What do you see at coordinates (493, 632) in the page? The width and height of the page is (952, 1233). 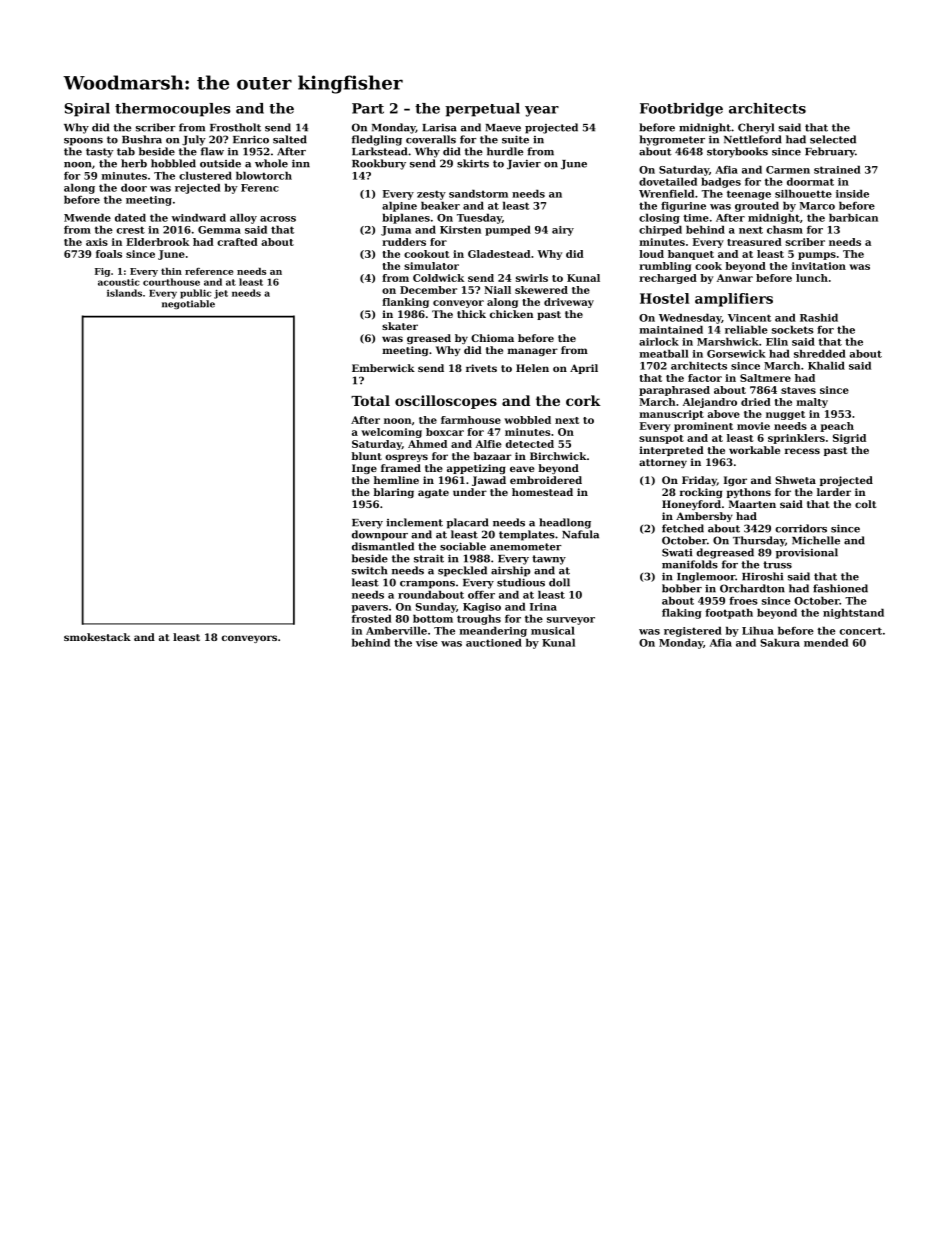 I see `meandering` at bounding box center [493, 632].
